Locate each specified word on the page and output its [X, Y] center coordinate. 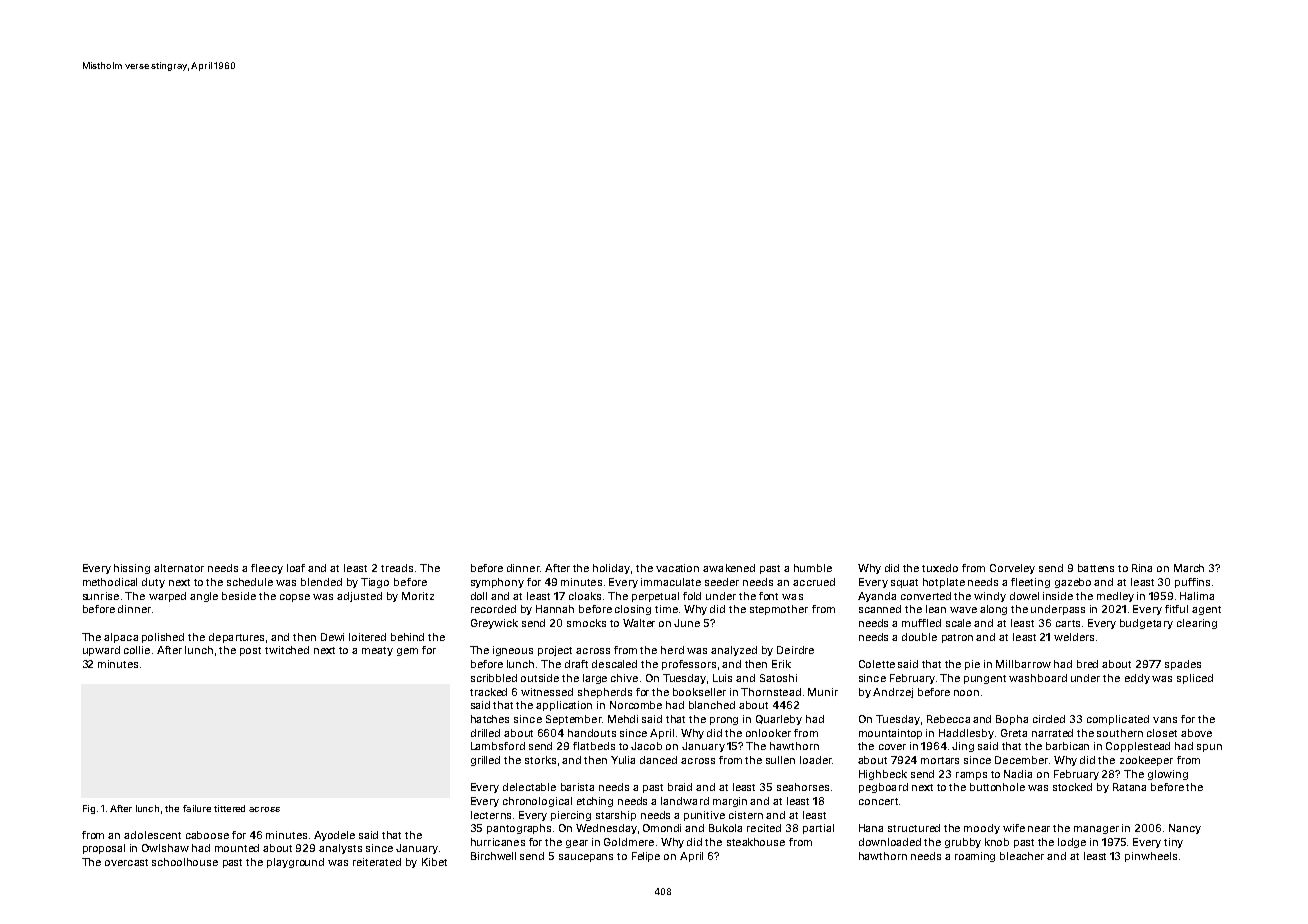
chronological [537, 802]
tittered [229, 808]
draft [576, 664]
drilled [485, 733]
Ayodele [334, 836]
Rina [1142, 568]
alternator [179, 568]
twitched [287, 650]
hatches [490, 719]
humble [813, 568]
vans [1165, 720]
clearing [1197, 624]
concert [878, 801]
